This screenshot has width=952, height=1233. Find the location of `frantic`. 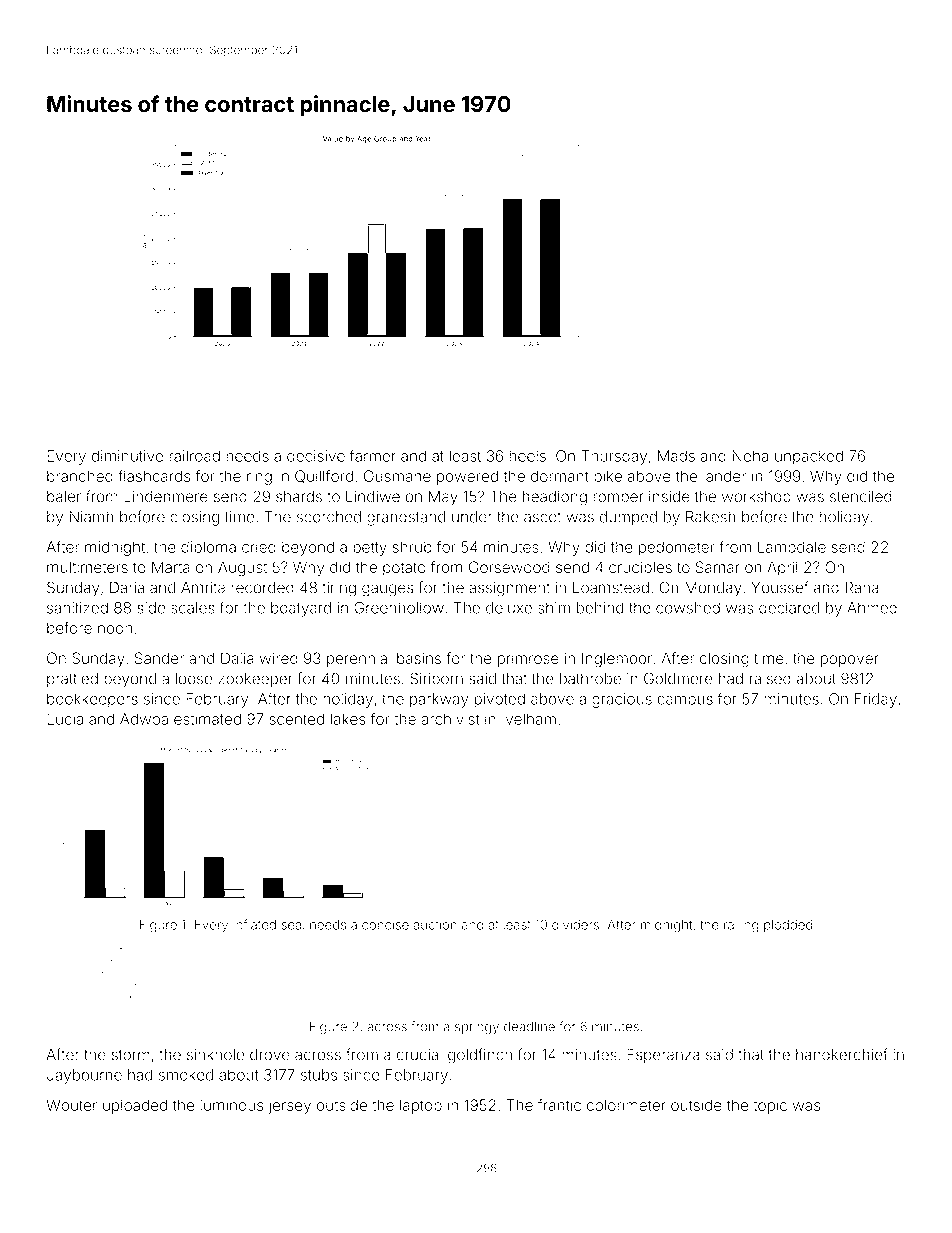

frantic is located at coordinates (559, 1105).
